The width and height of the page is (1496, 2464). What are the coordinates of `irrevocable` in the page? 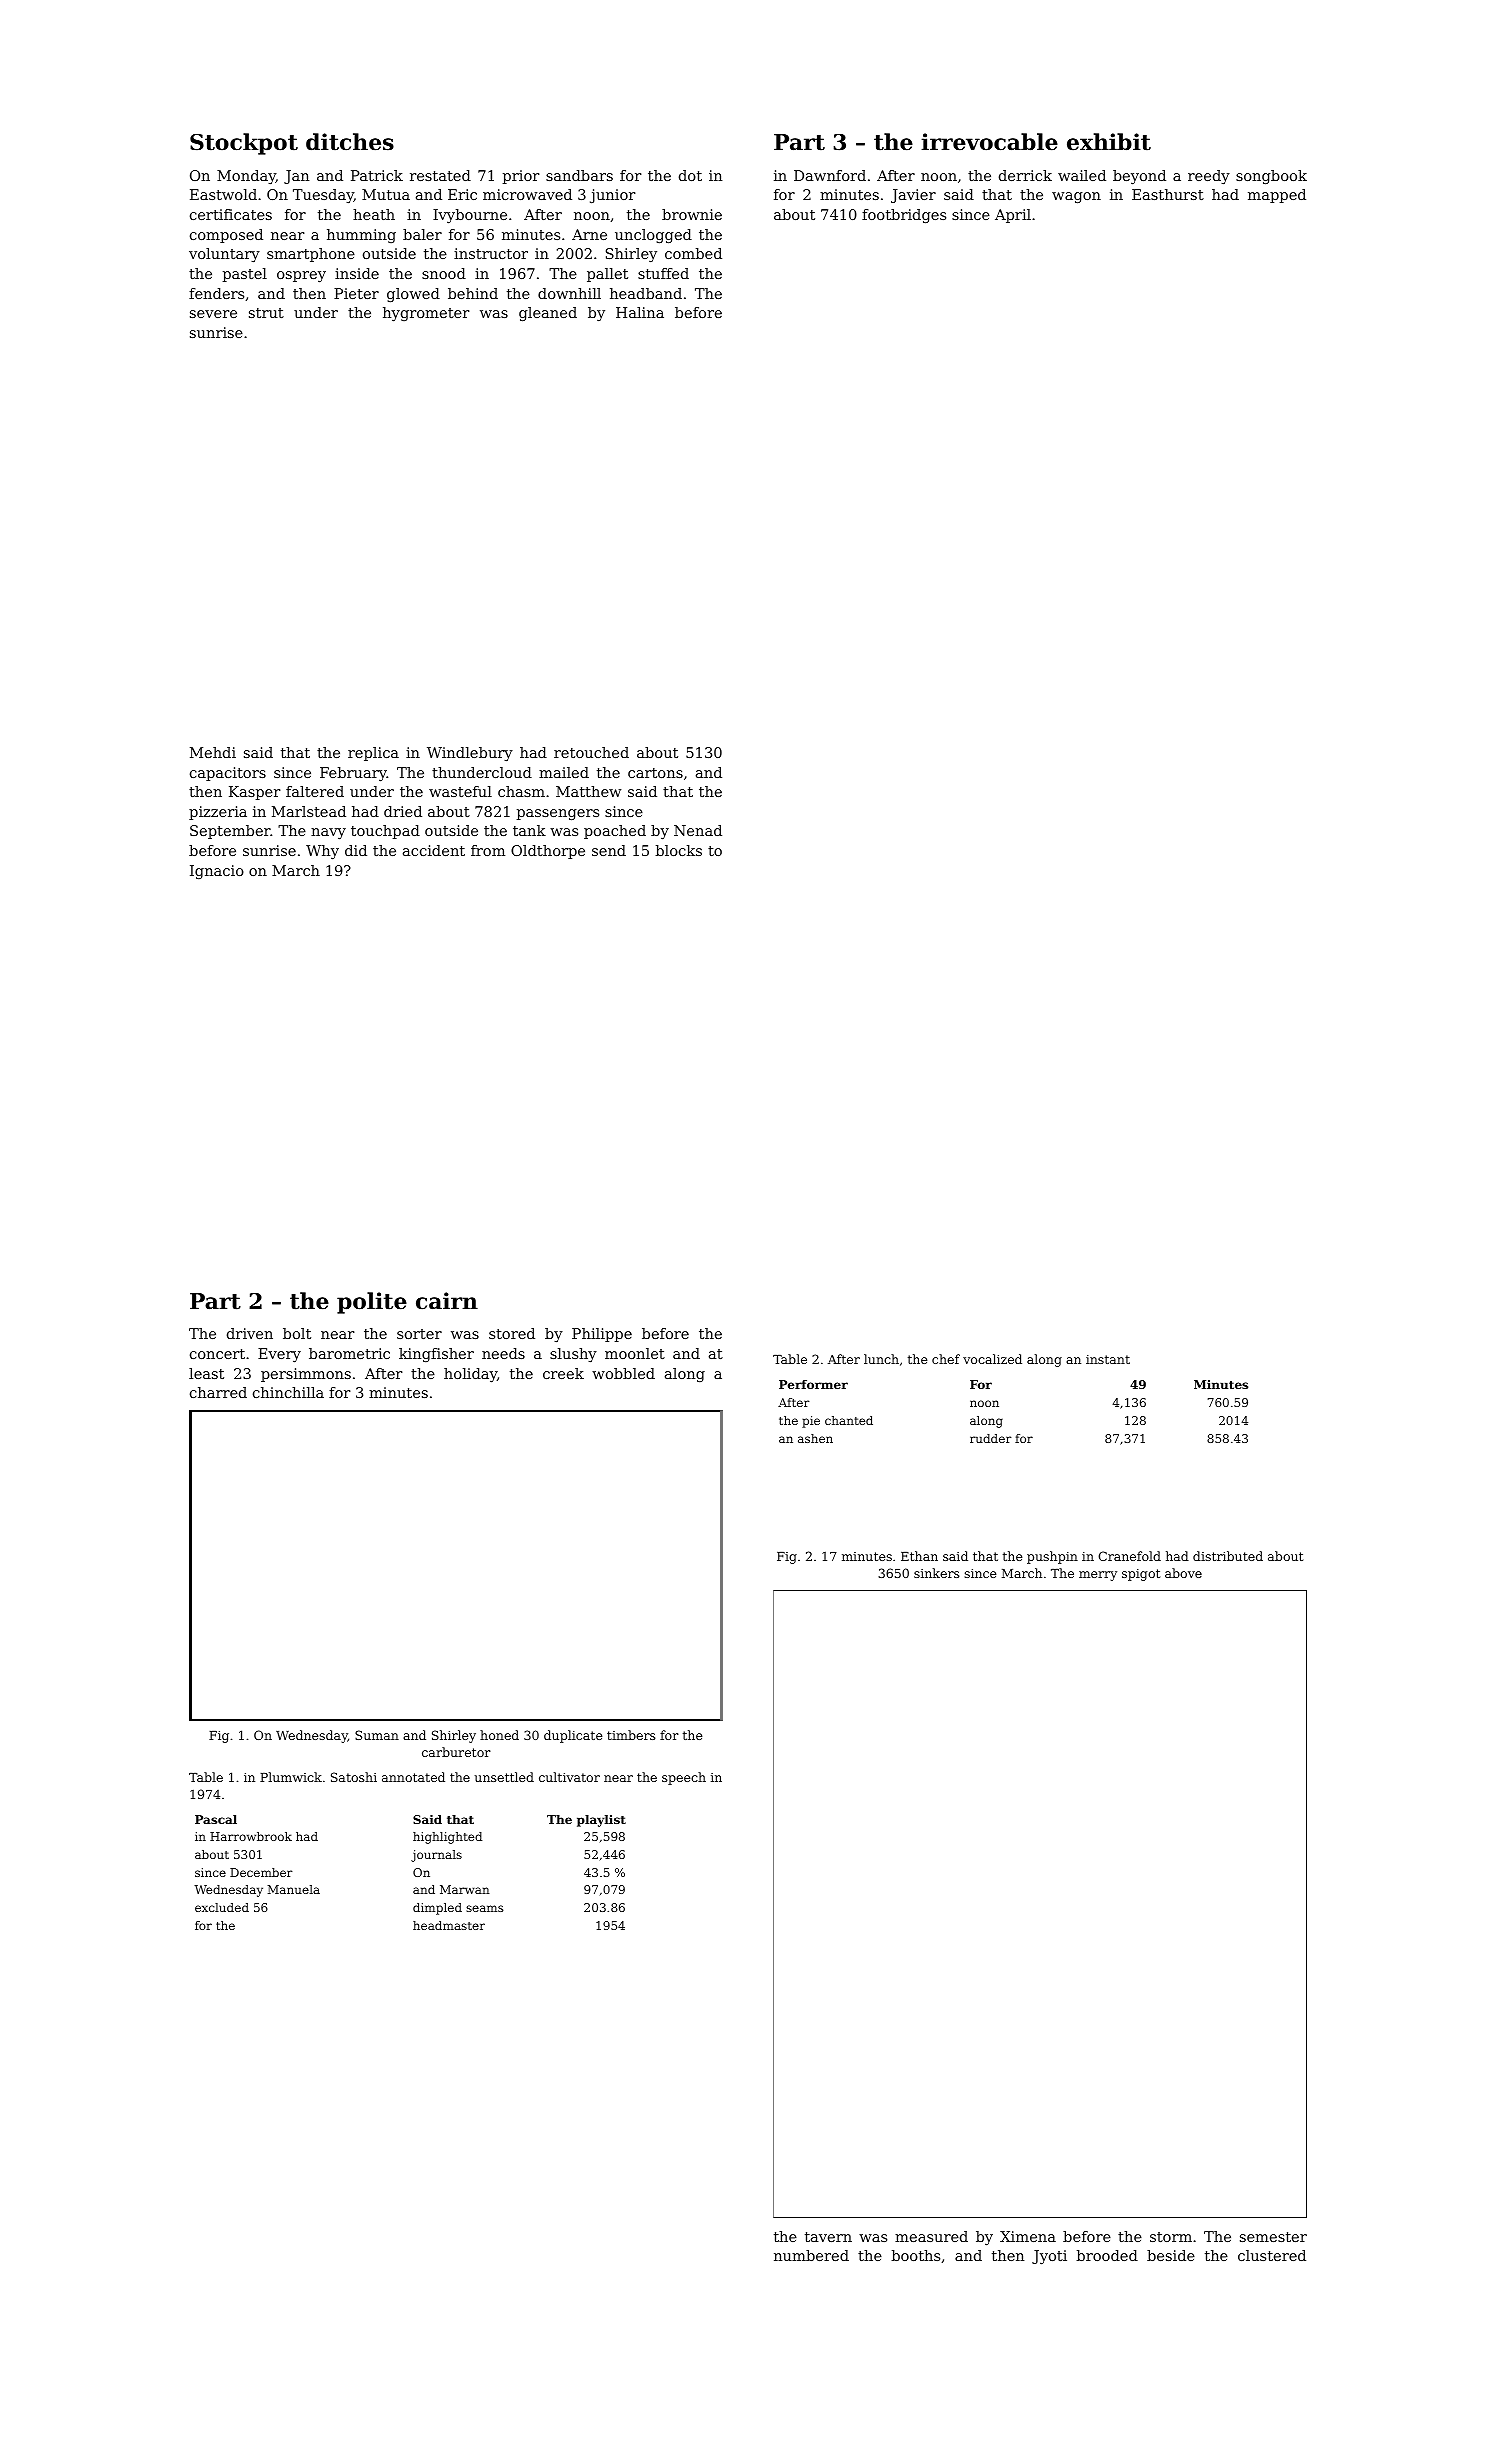 It's located at (989, 142).
